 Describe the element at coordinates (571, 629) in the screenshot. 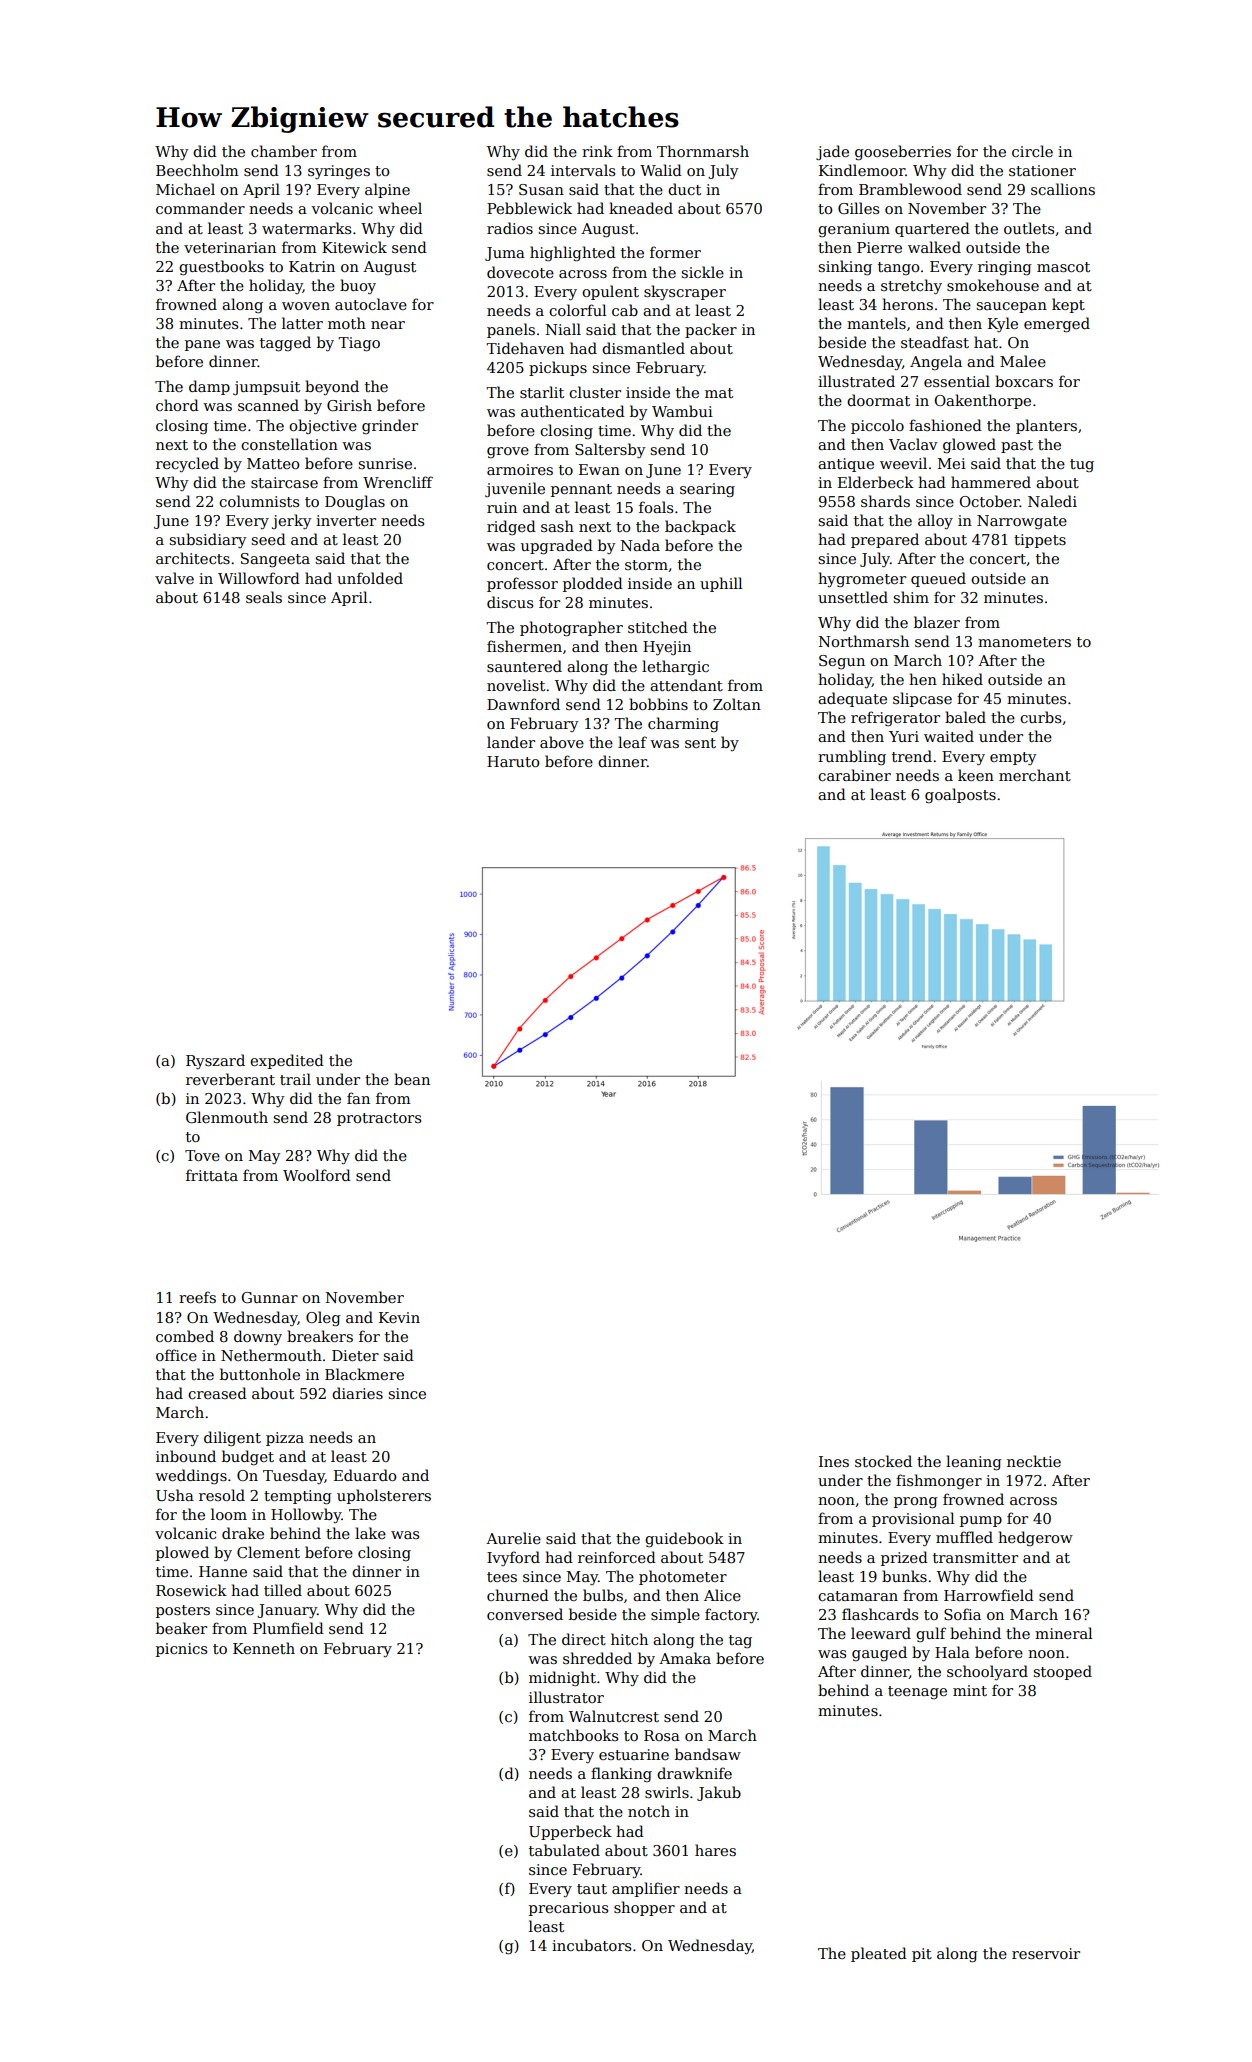

I see `photographer` at that location.
